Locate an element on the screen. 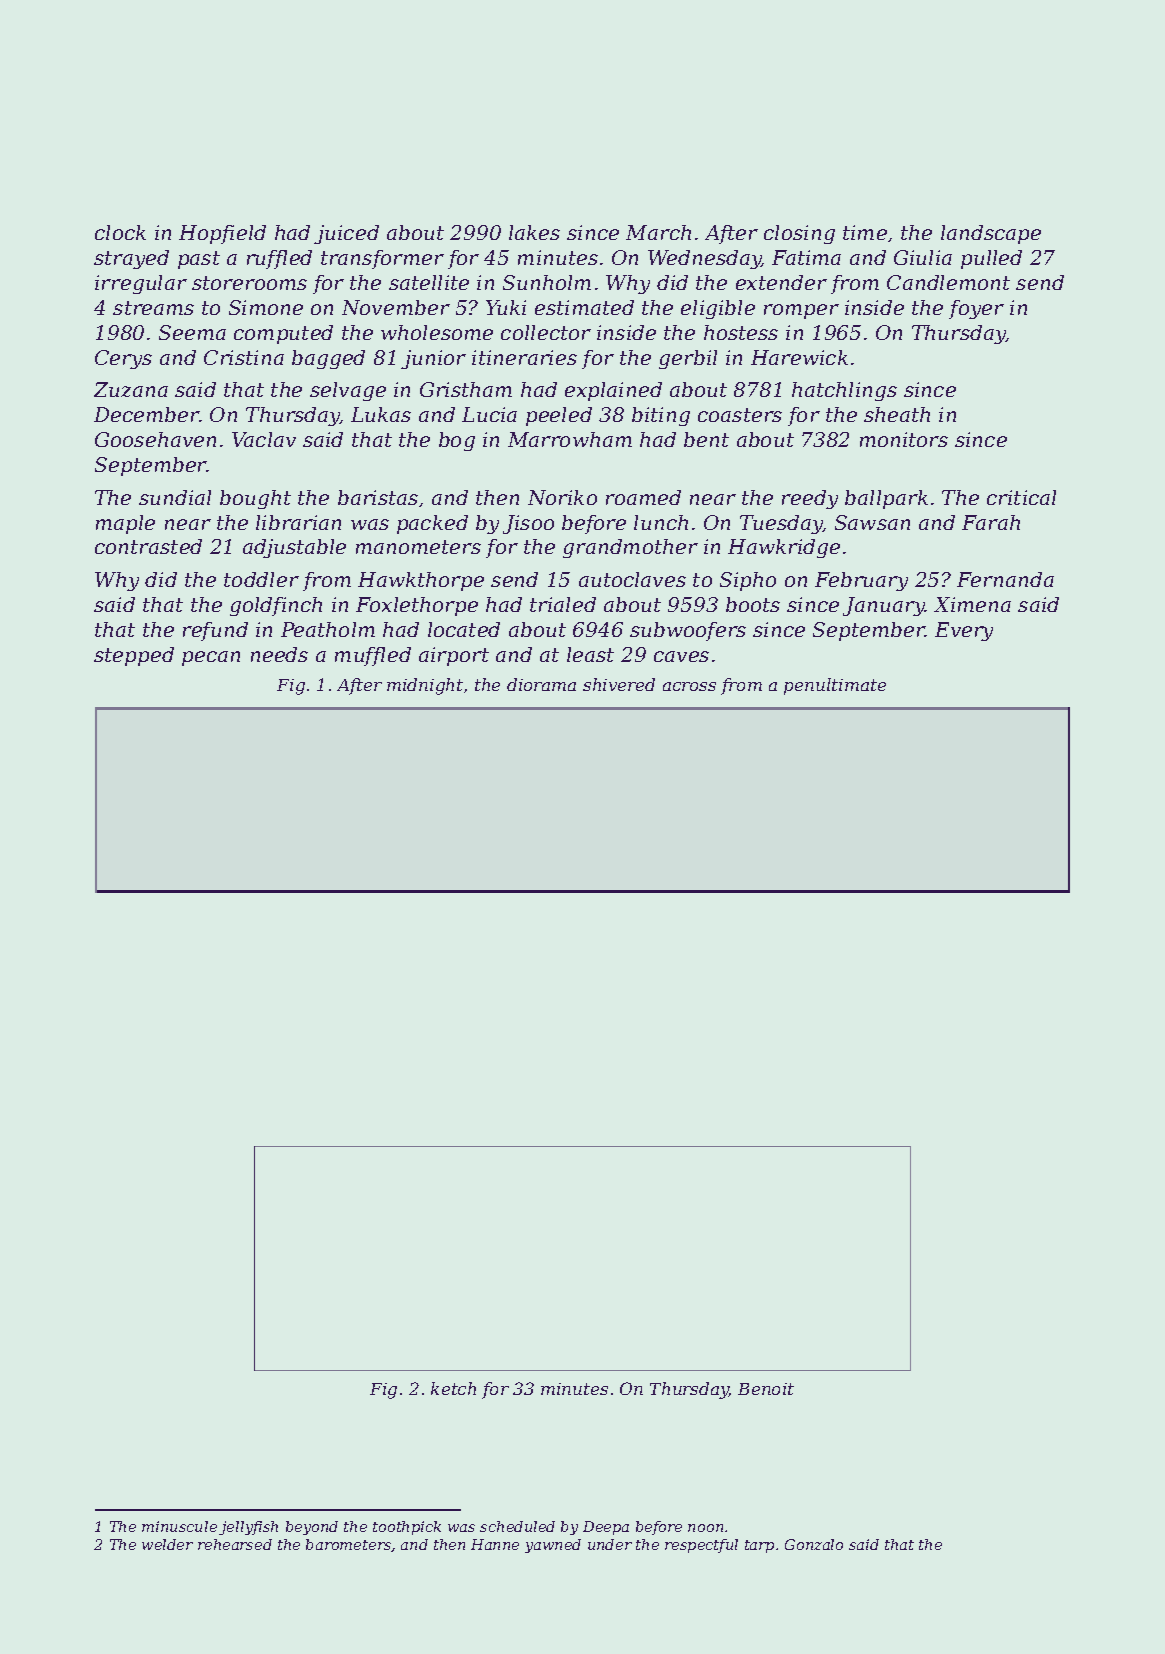 Image resolution: width=1165 pixels, height=1654 pixels. midnight is located at coordinates (425, 686).
